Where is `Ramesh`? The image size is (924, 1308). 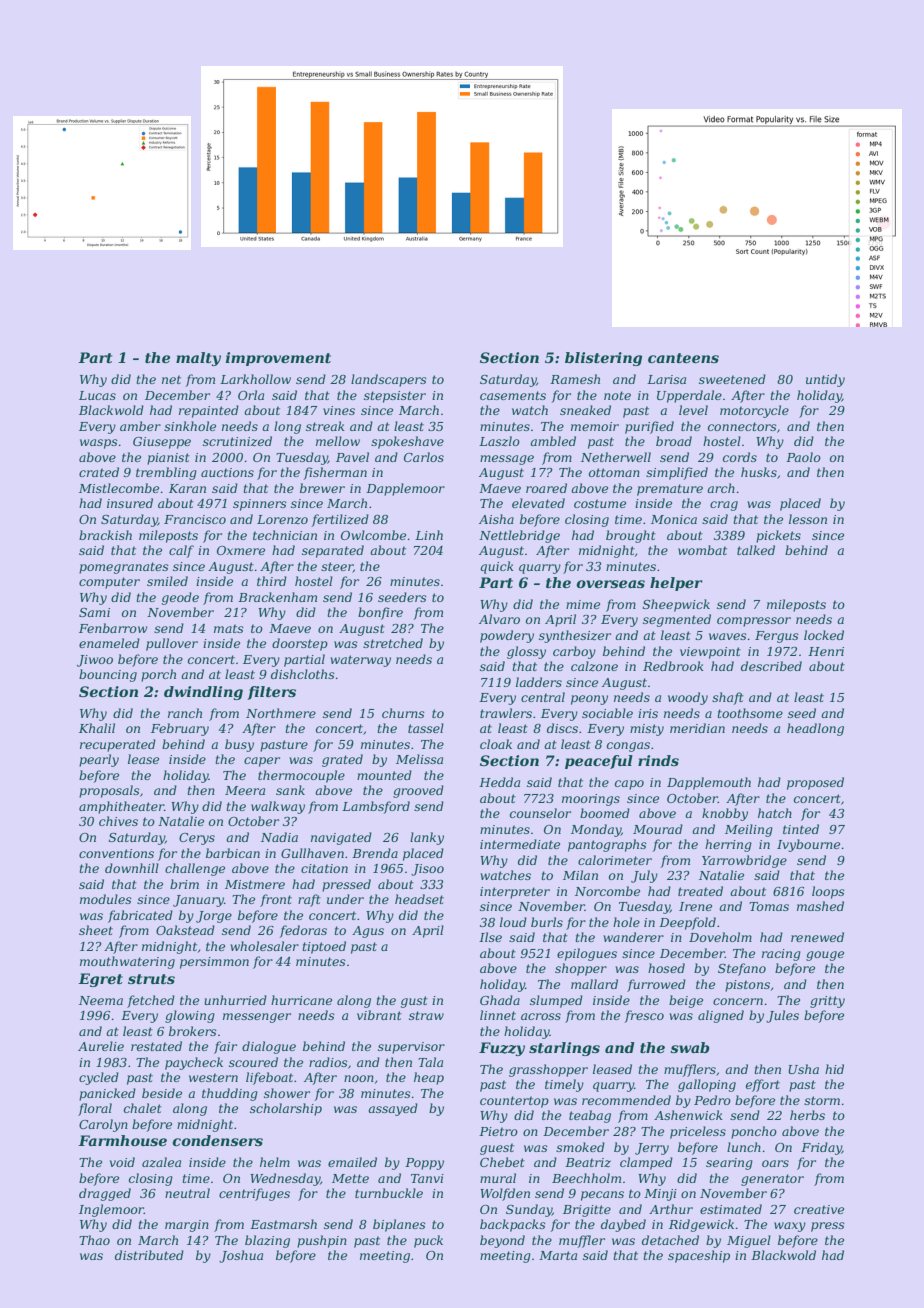
Ramesh is located at coordinates (575, 379).
